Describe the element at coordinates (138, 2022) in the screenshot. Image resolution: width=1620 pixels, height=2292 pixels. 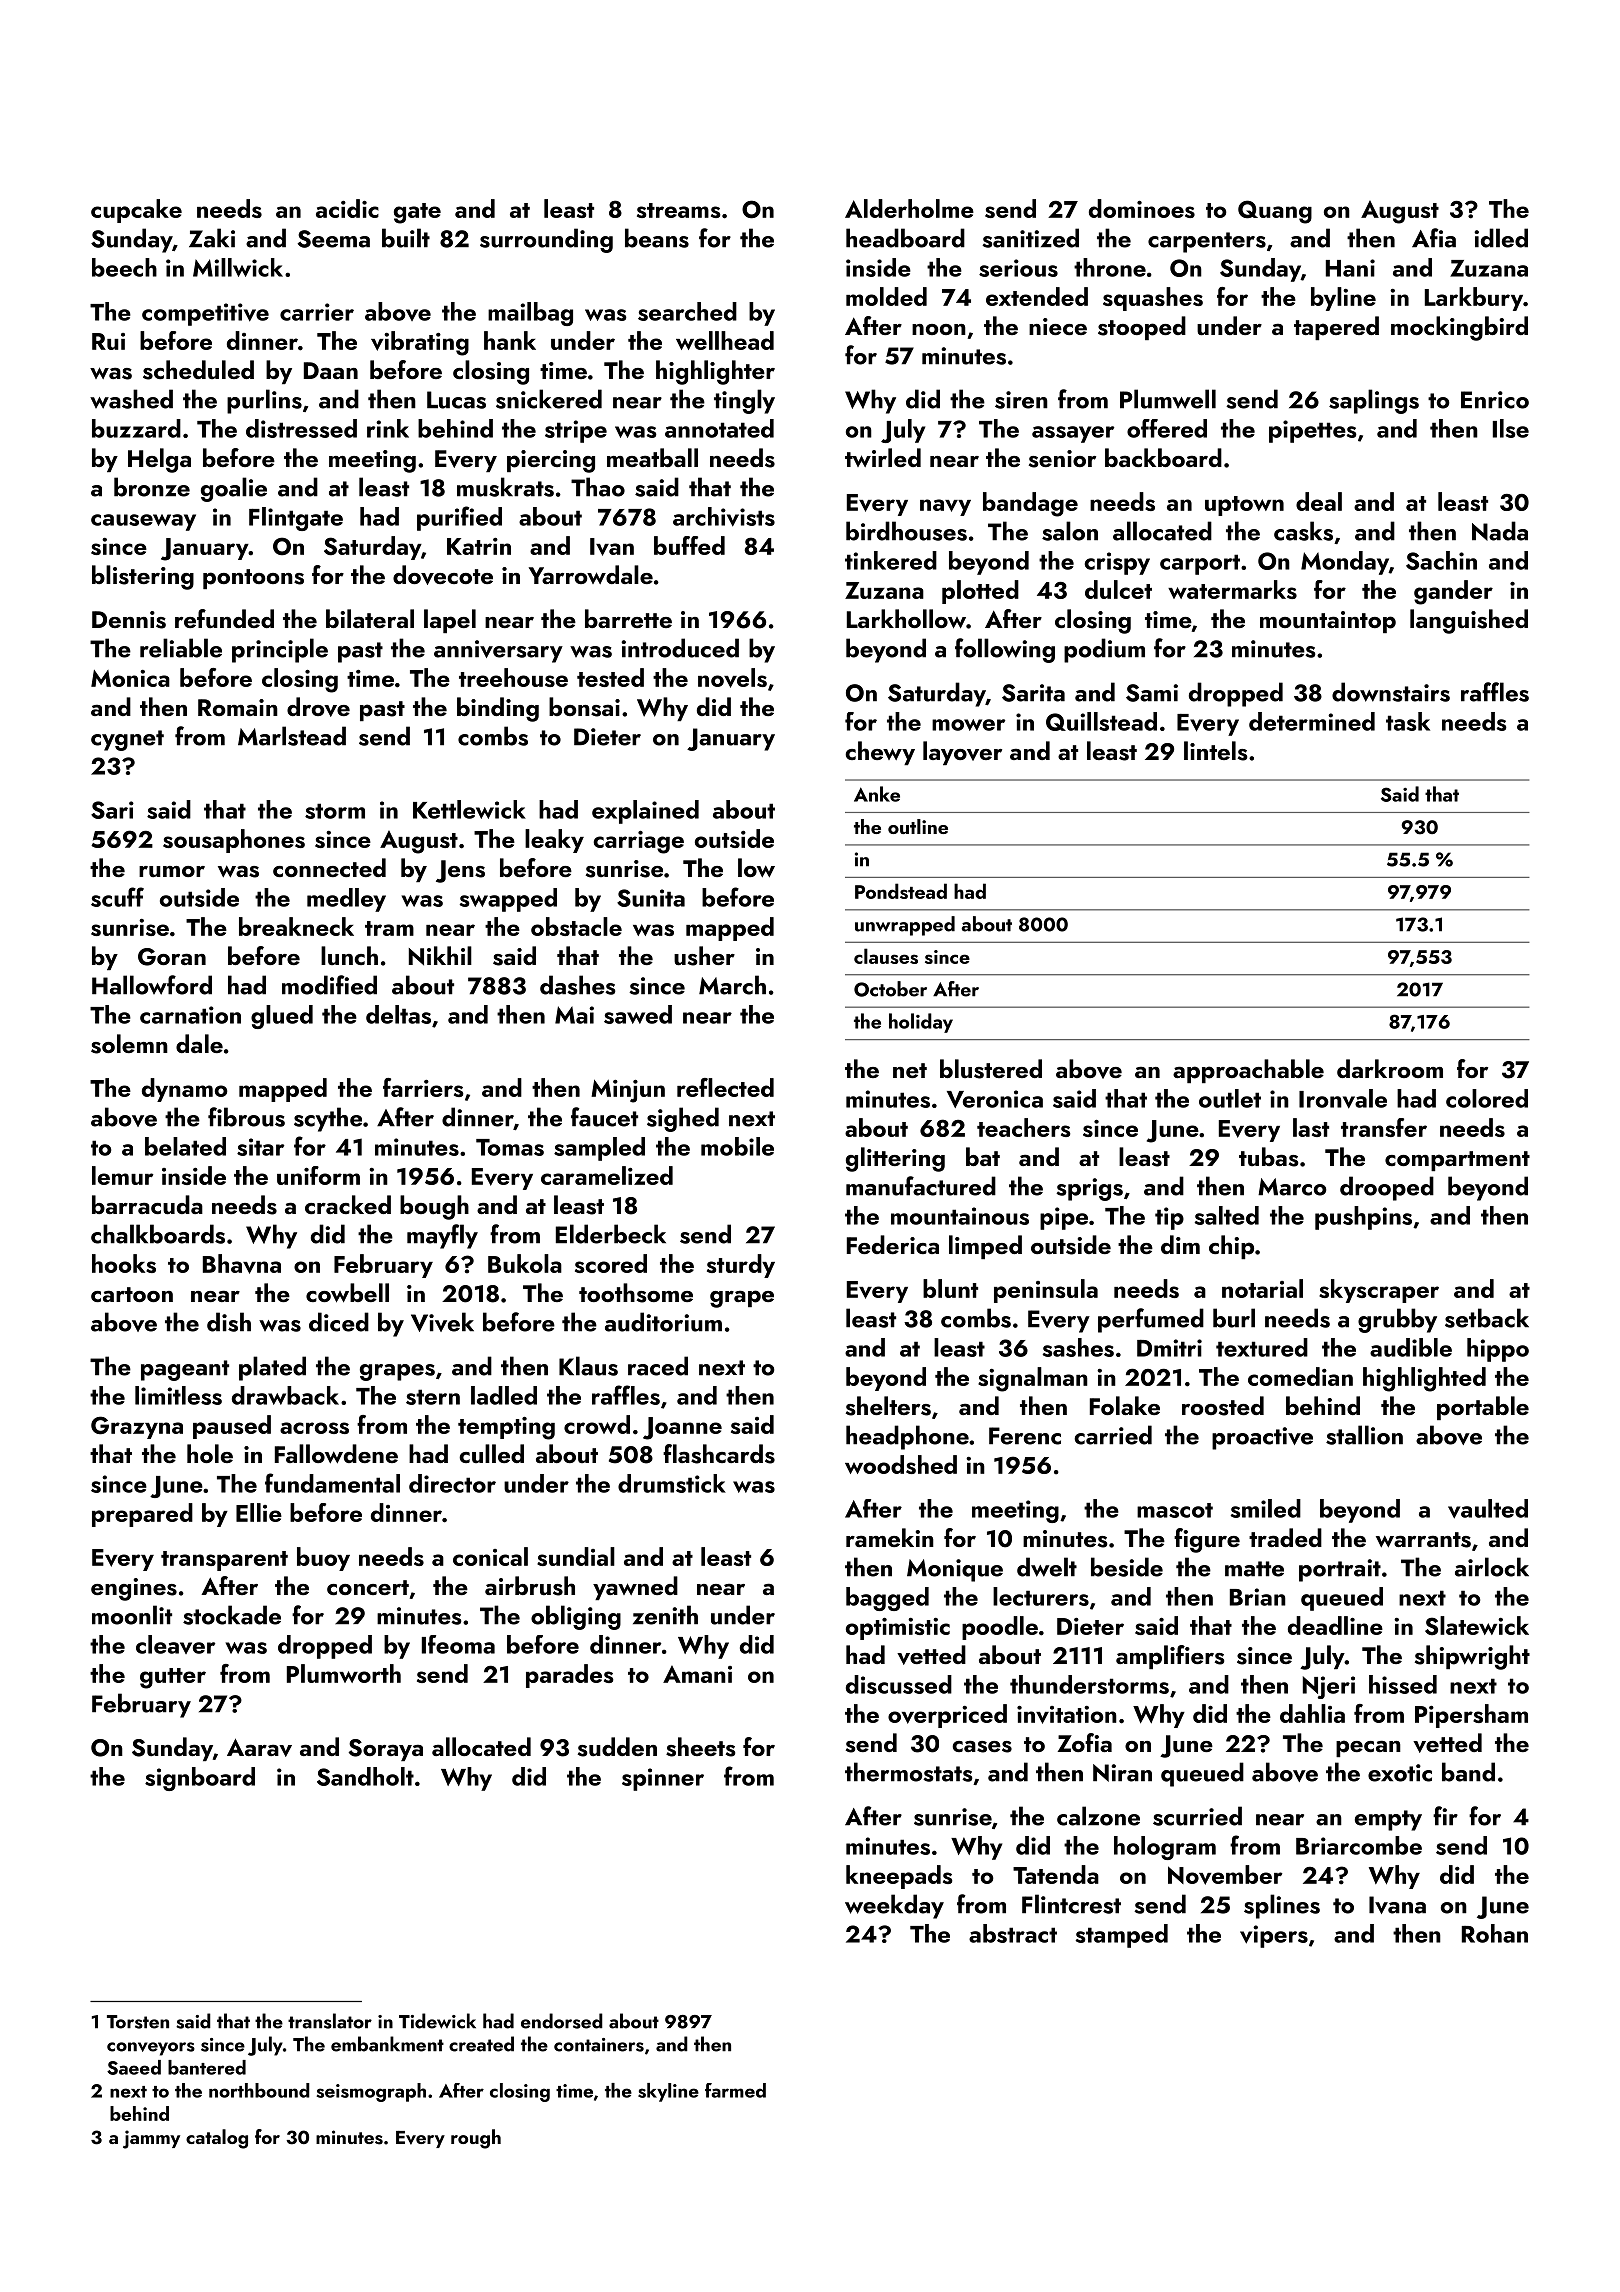
I see `Torsten` at that location.
